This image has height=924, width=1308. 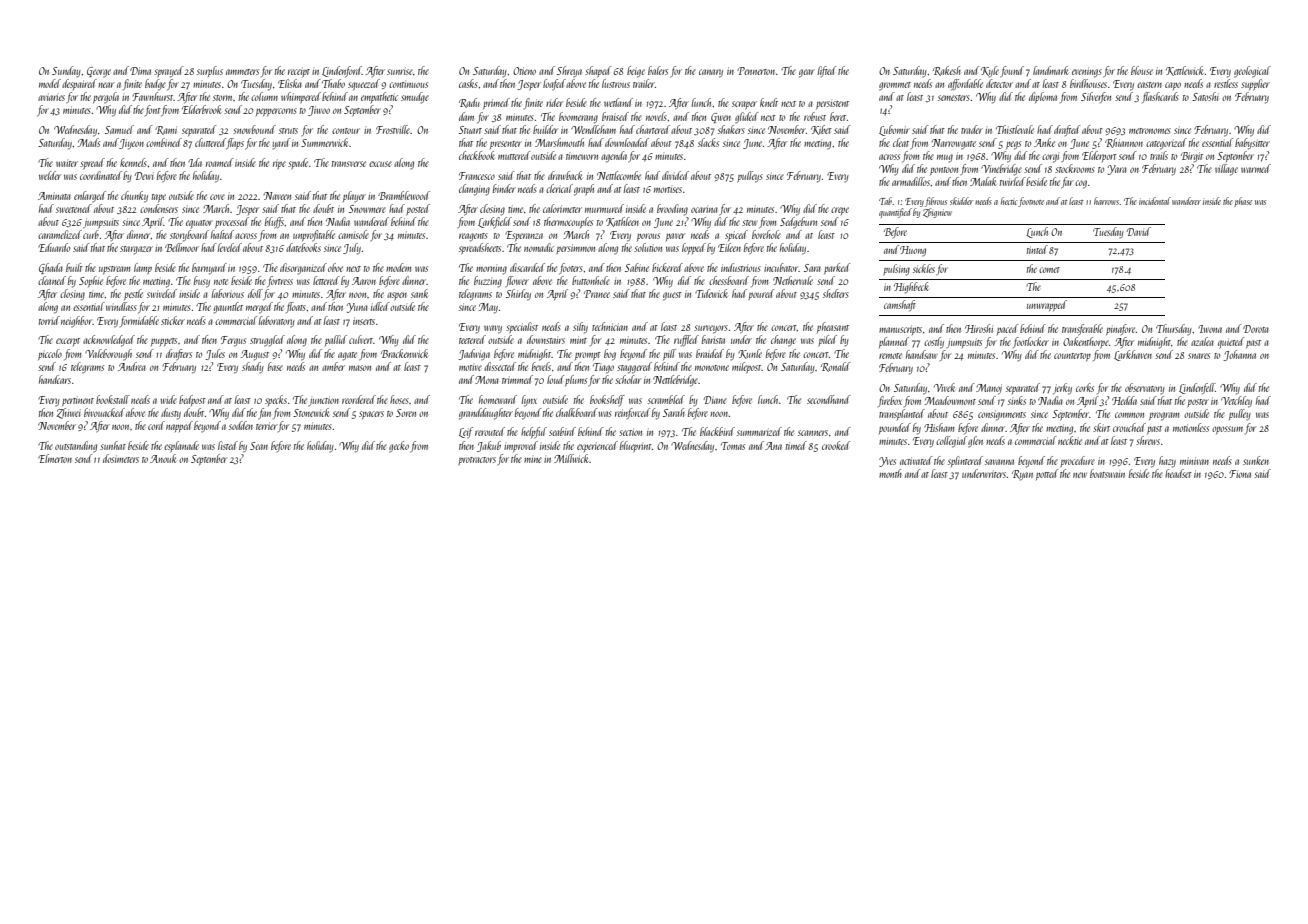 What do you see at coordinates (514, 155) in the image?
I see `muttered` at bounding box center [514, 155].
